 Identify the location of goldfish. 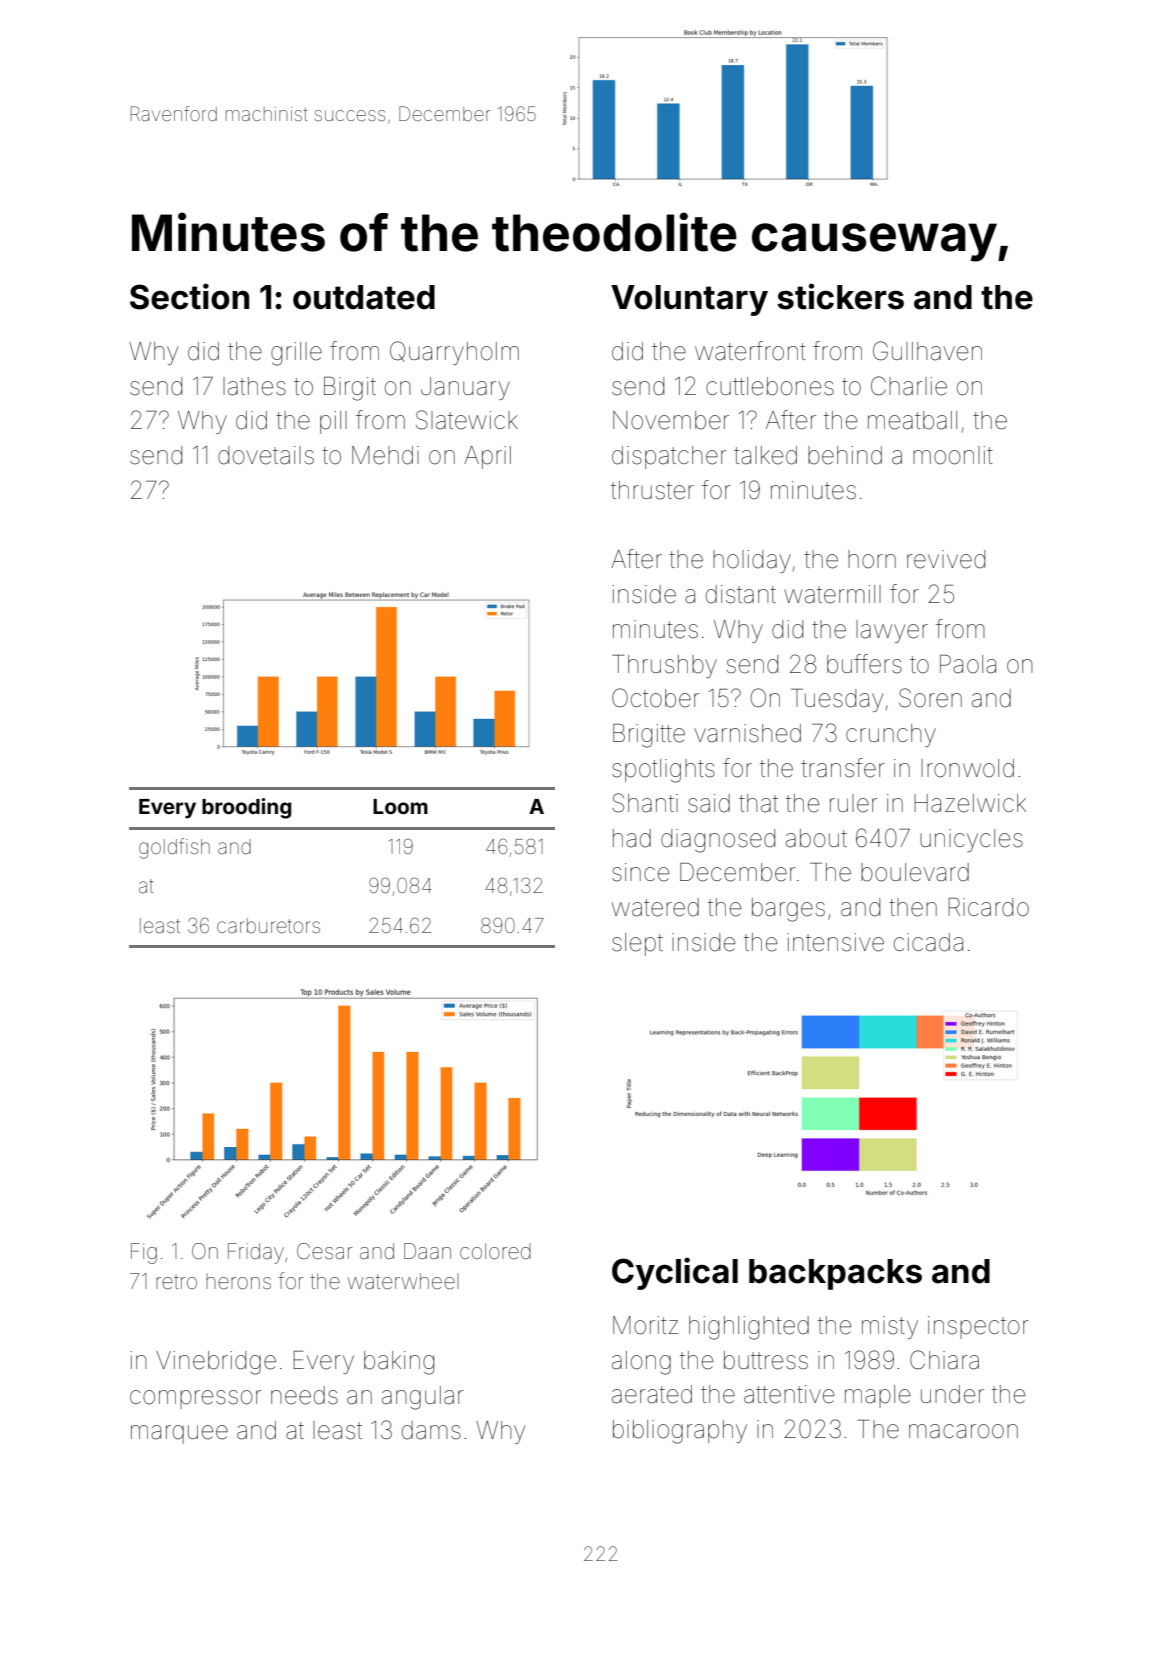
(174, 848).
